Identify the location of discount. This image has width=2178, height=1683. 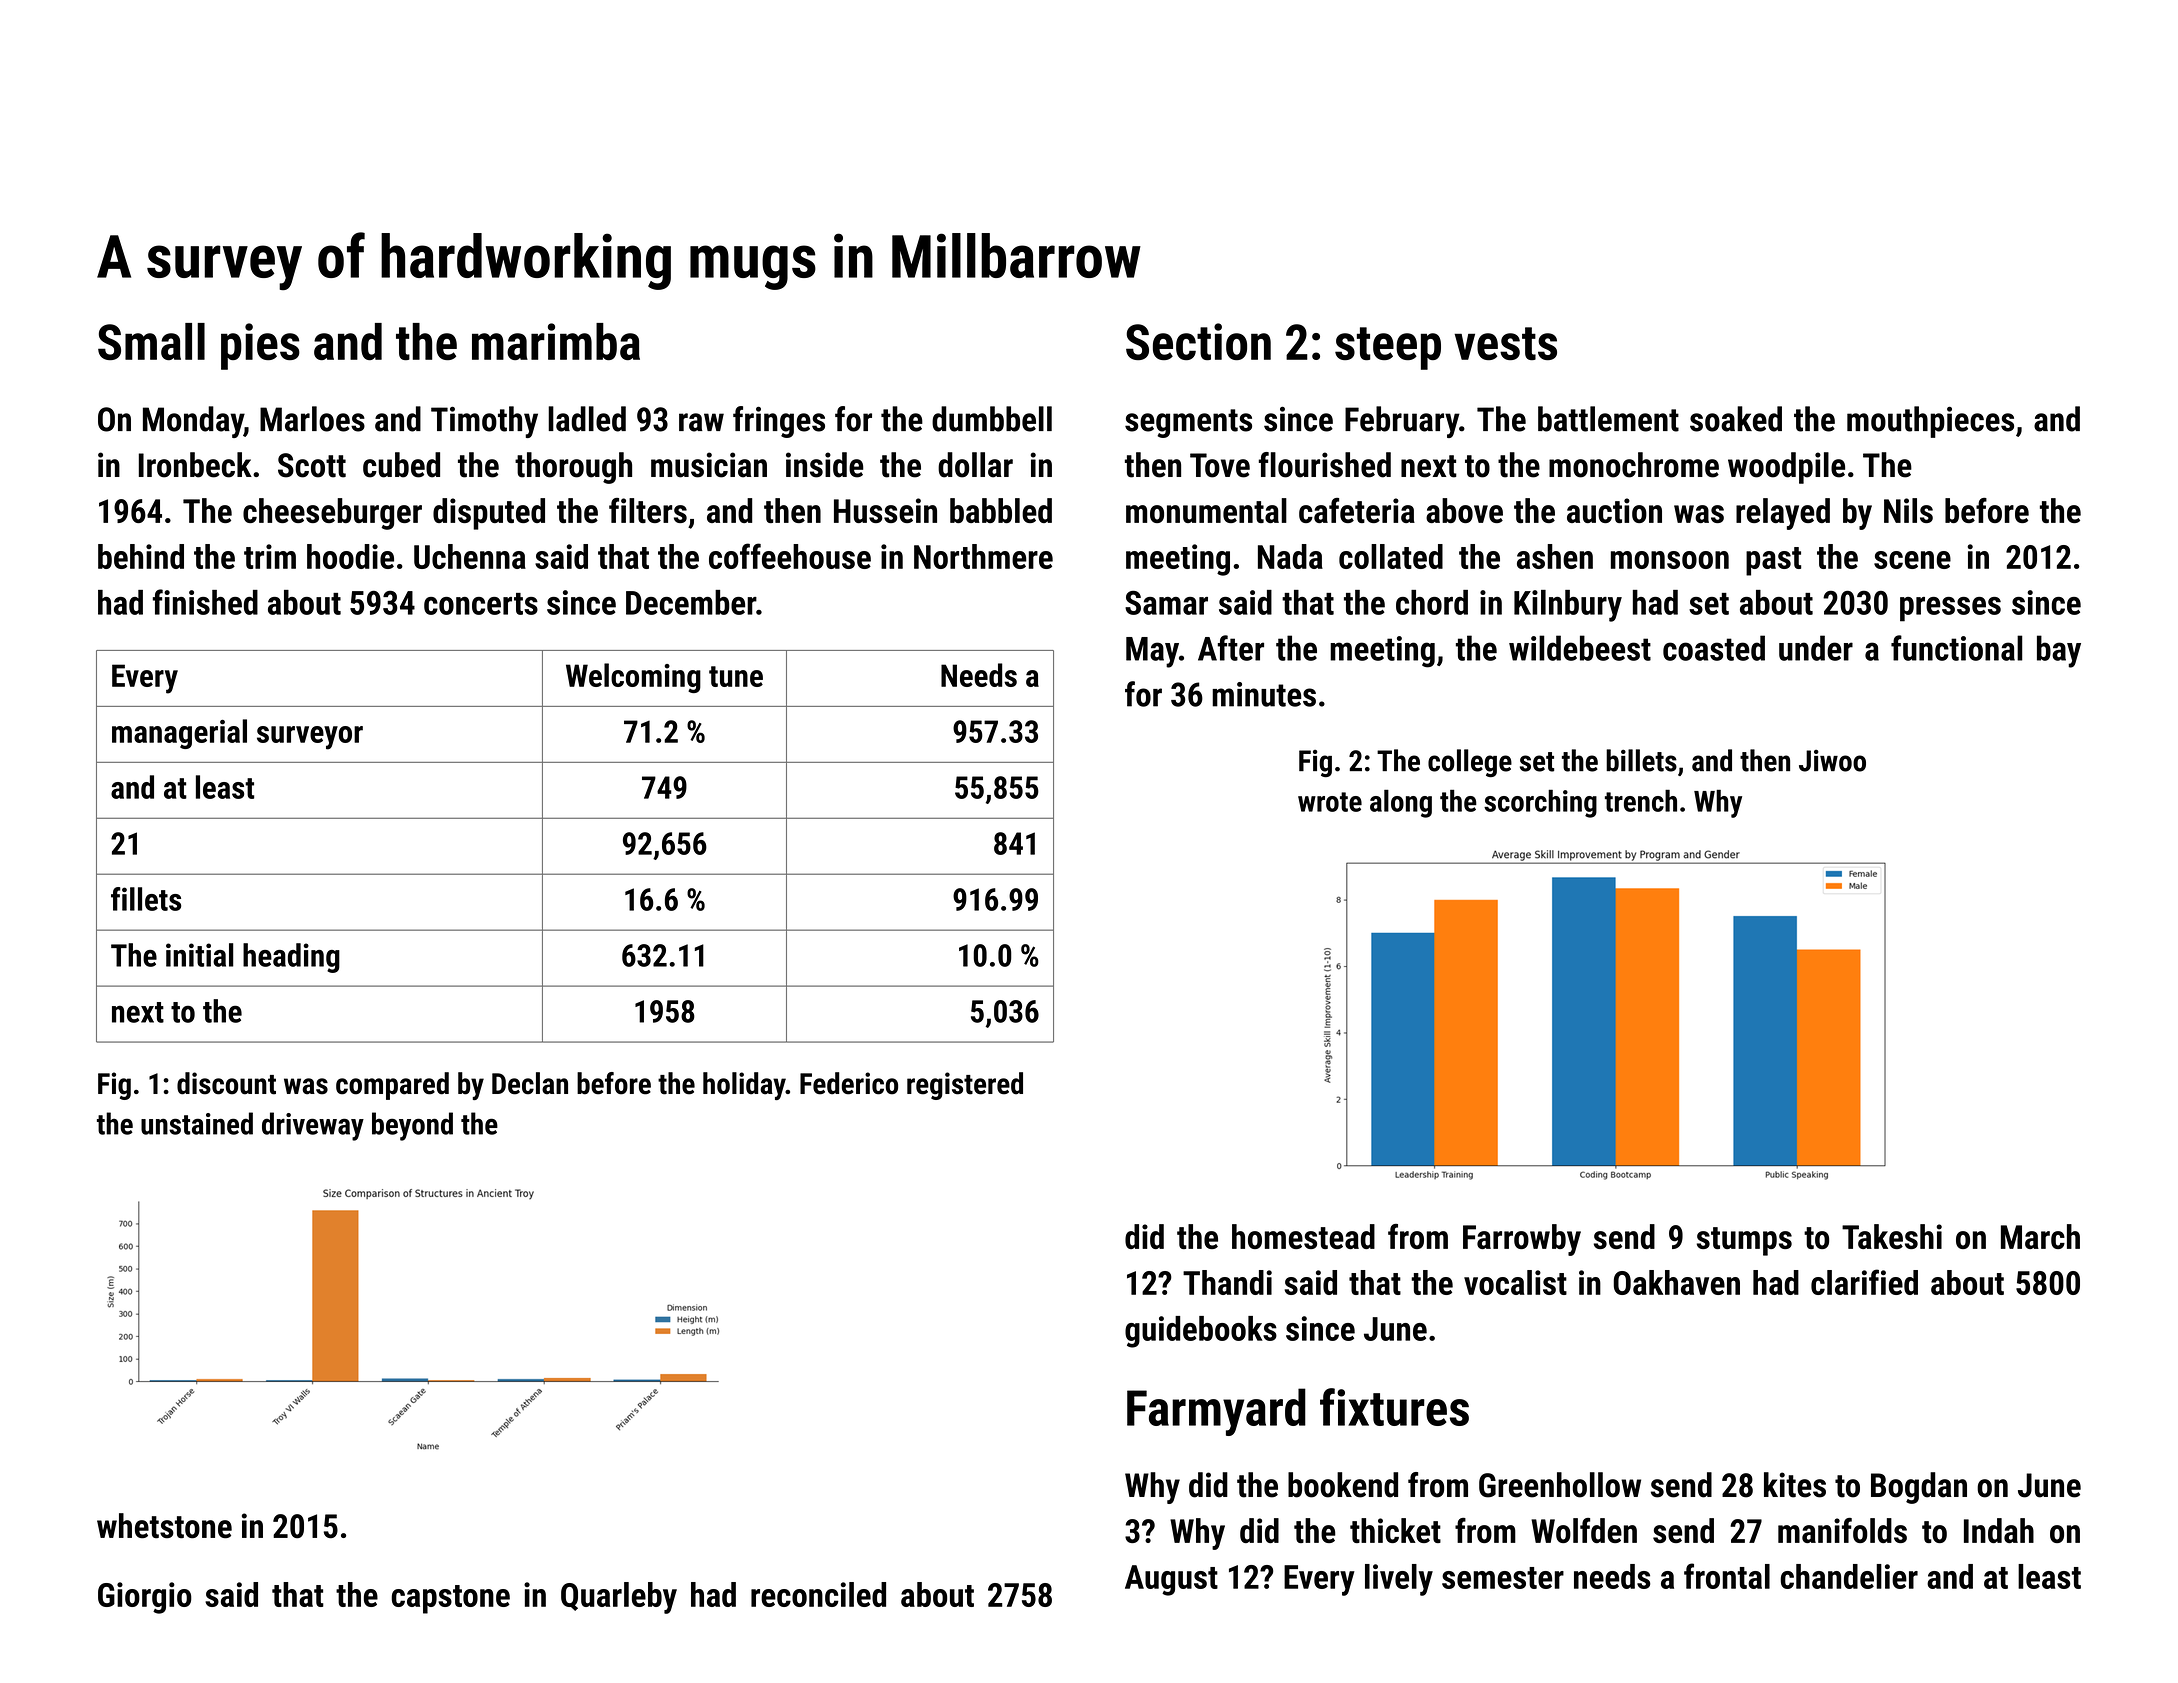
(226, 1083).
